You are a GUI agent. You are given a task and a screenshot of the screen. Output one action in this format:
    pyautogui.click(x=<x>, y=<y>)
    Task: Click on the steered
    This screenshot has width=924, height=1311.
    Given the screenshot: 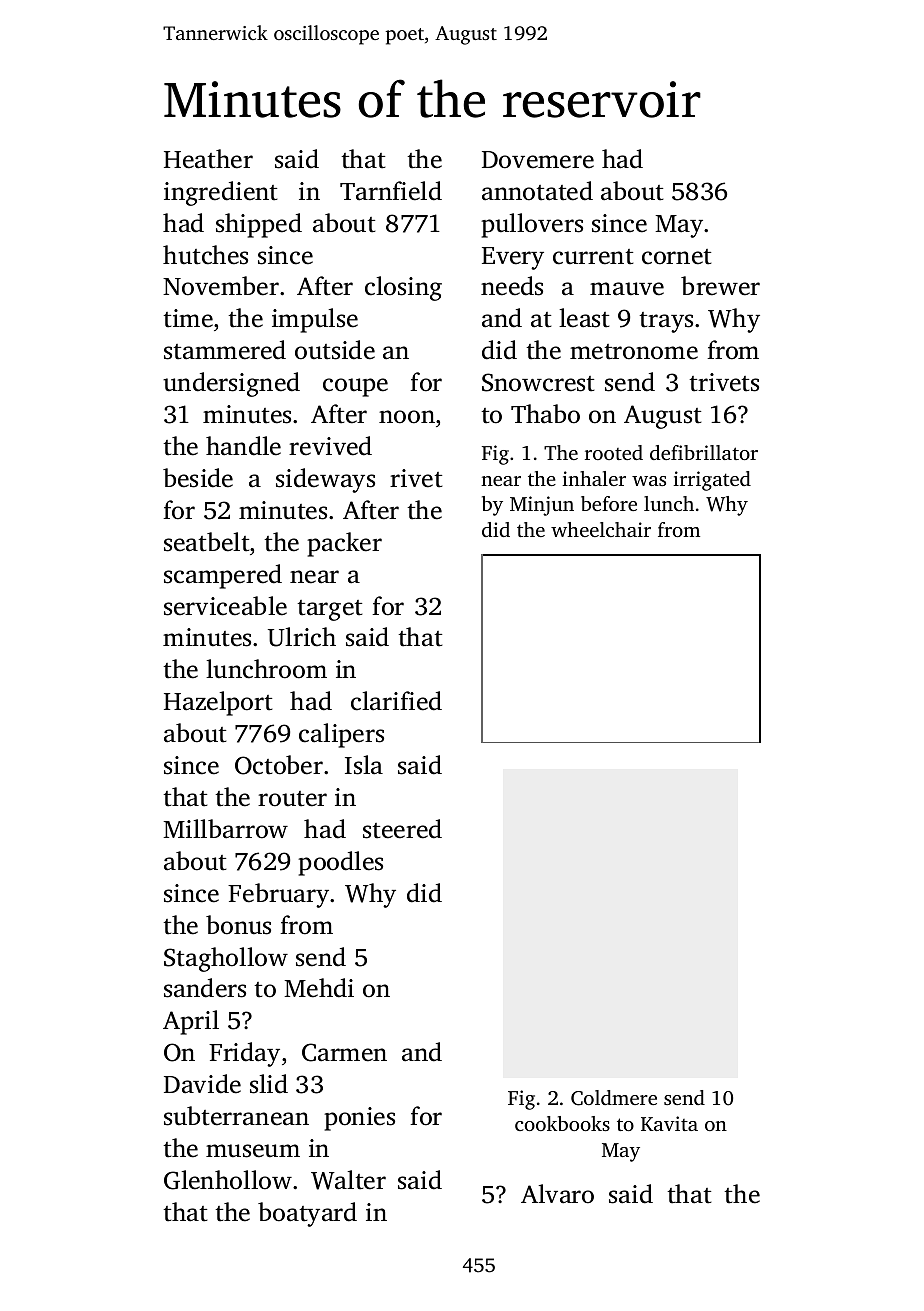 What is the action you would take?
    pyautogui.click(x=402, y=829)
